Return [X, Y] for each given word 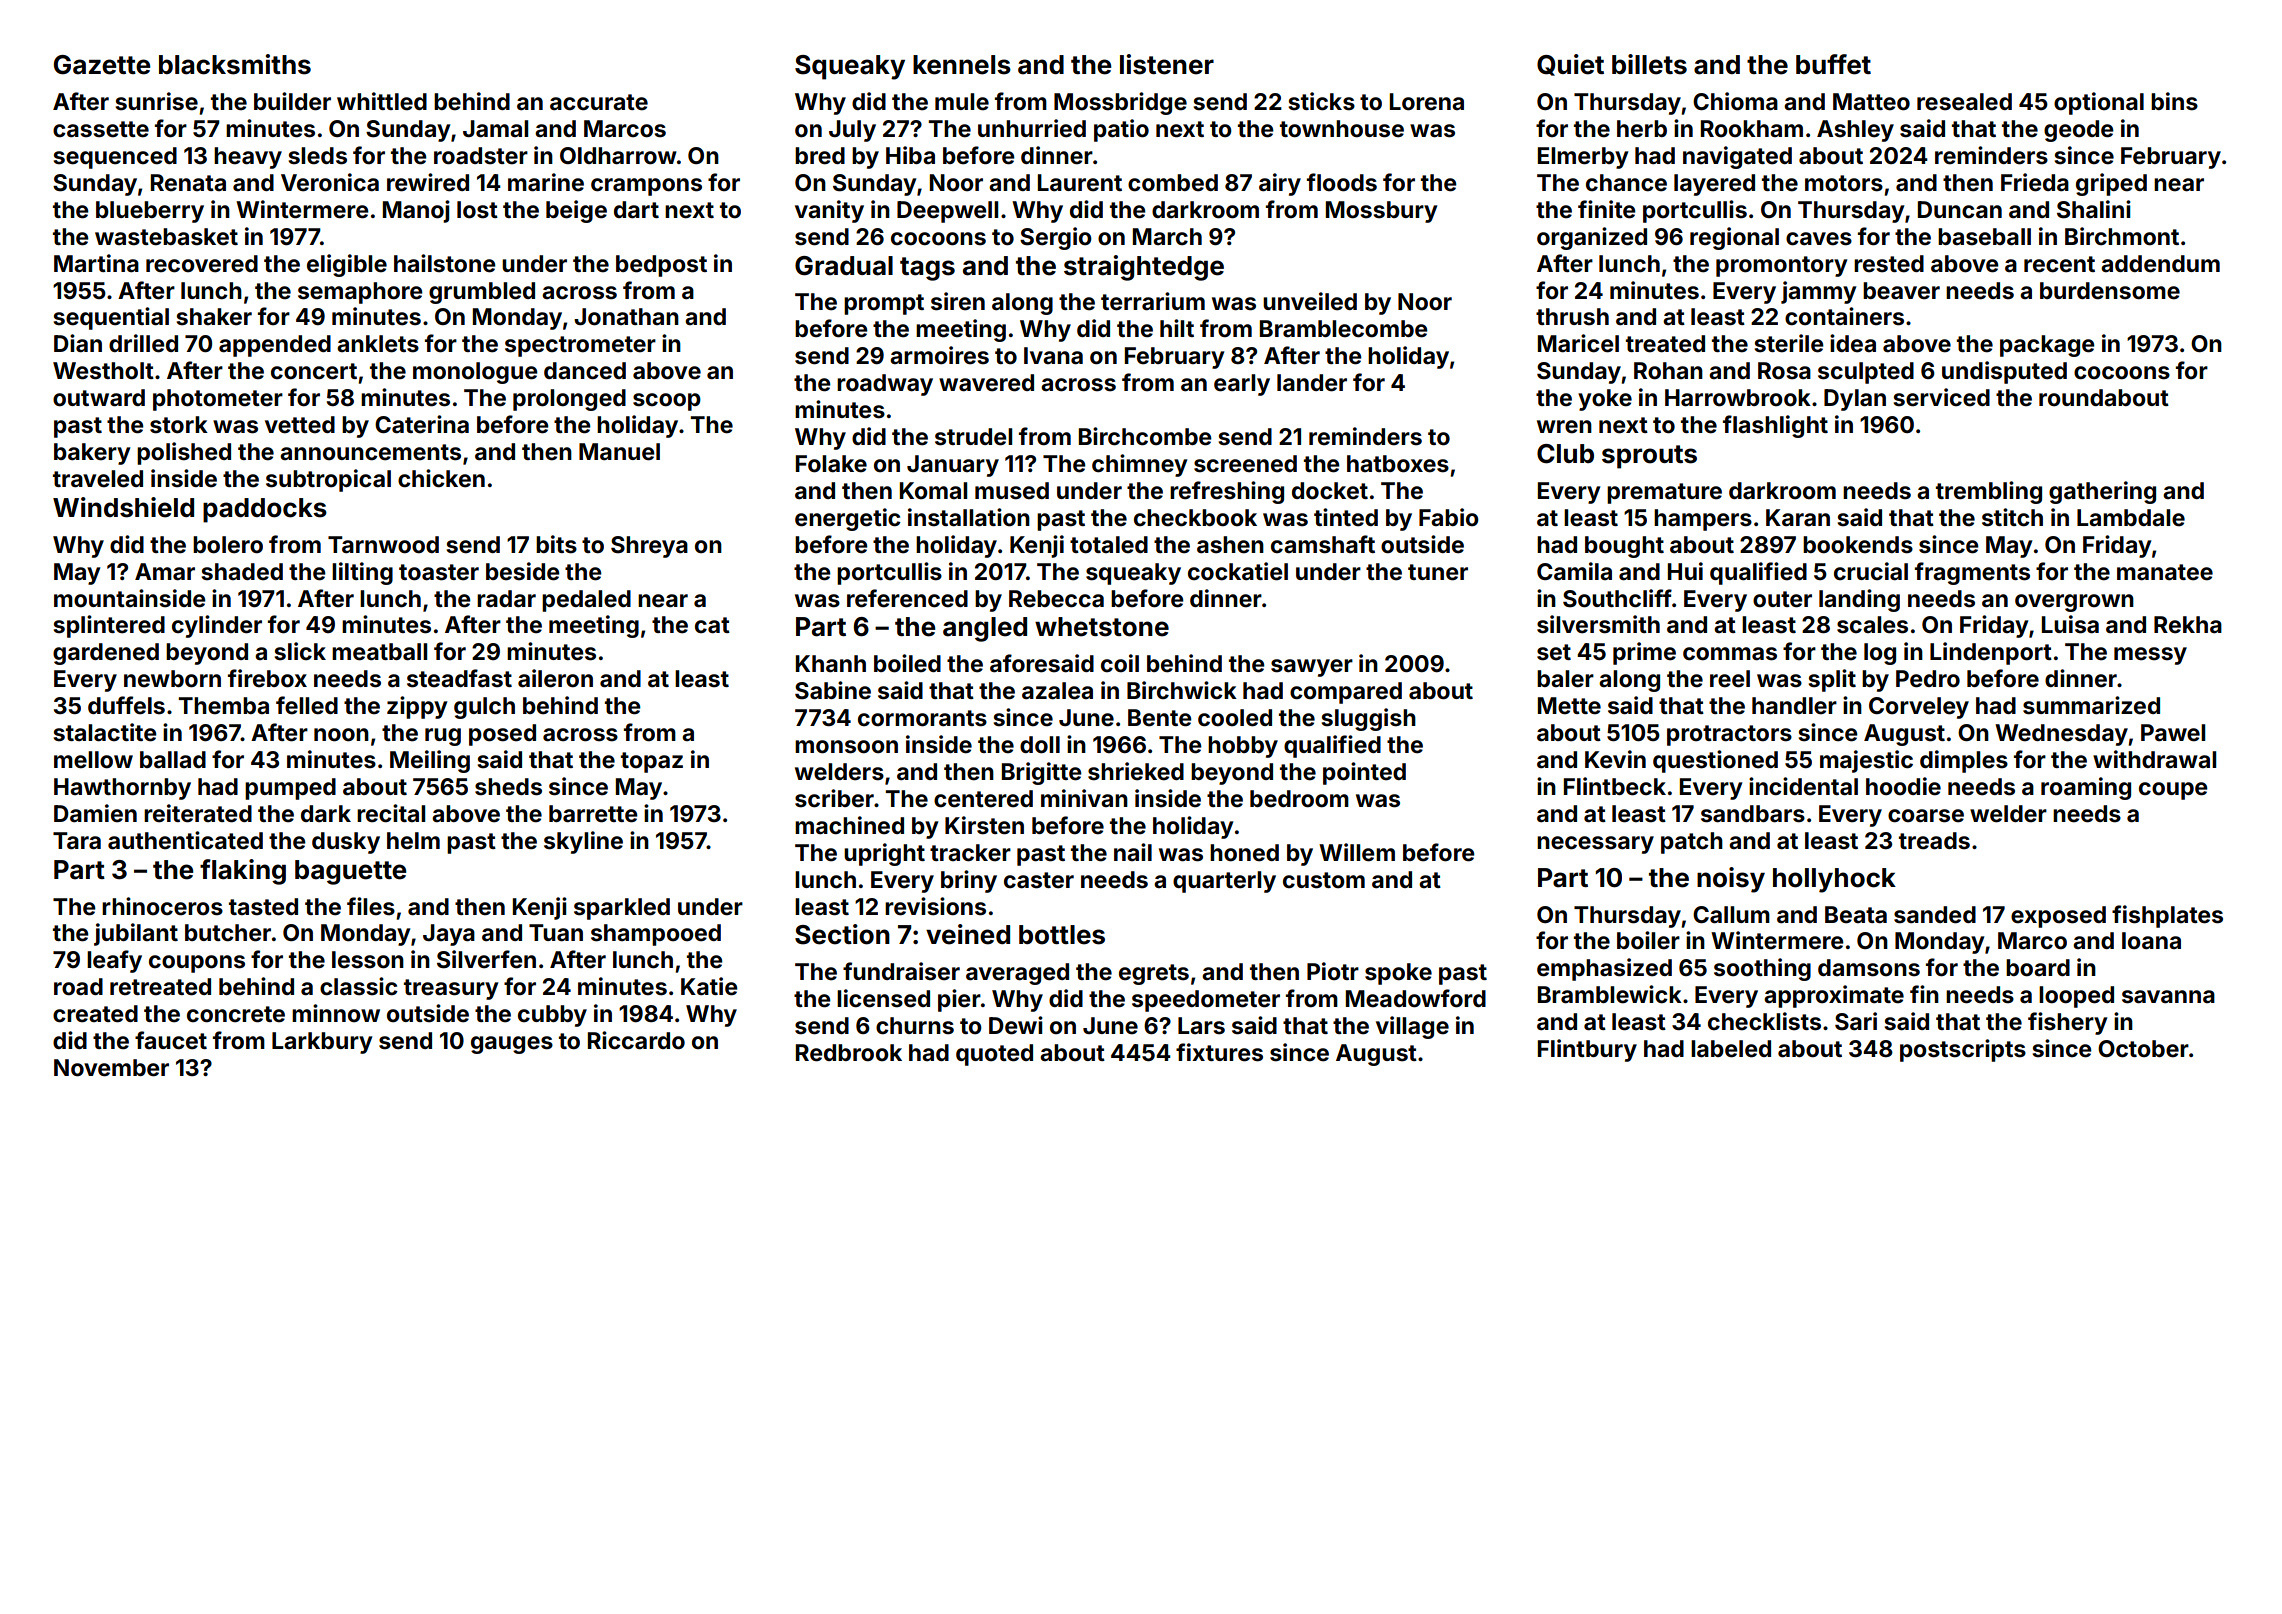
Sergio [1056, 238]
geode [2079, 131]
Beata [1856, 915]
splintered [109, 626]
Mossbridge [1120, 103]
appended [275, 346]
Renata [188, 183]
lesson [368, 960]
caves [1819, 239]
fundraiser [901, 971]
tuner [1438, 572]
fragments [1972, 573]
